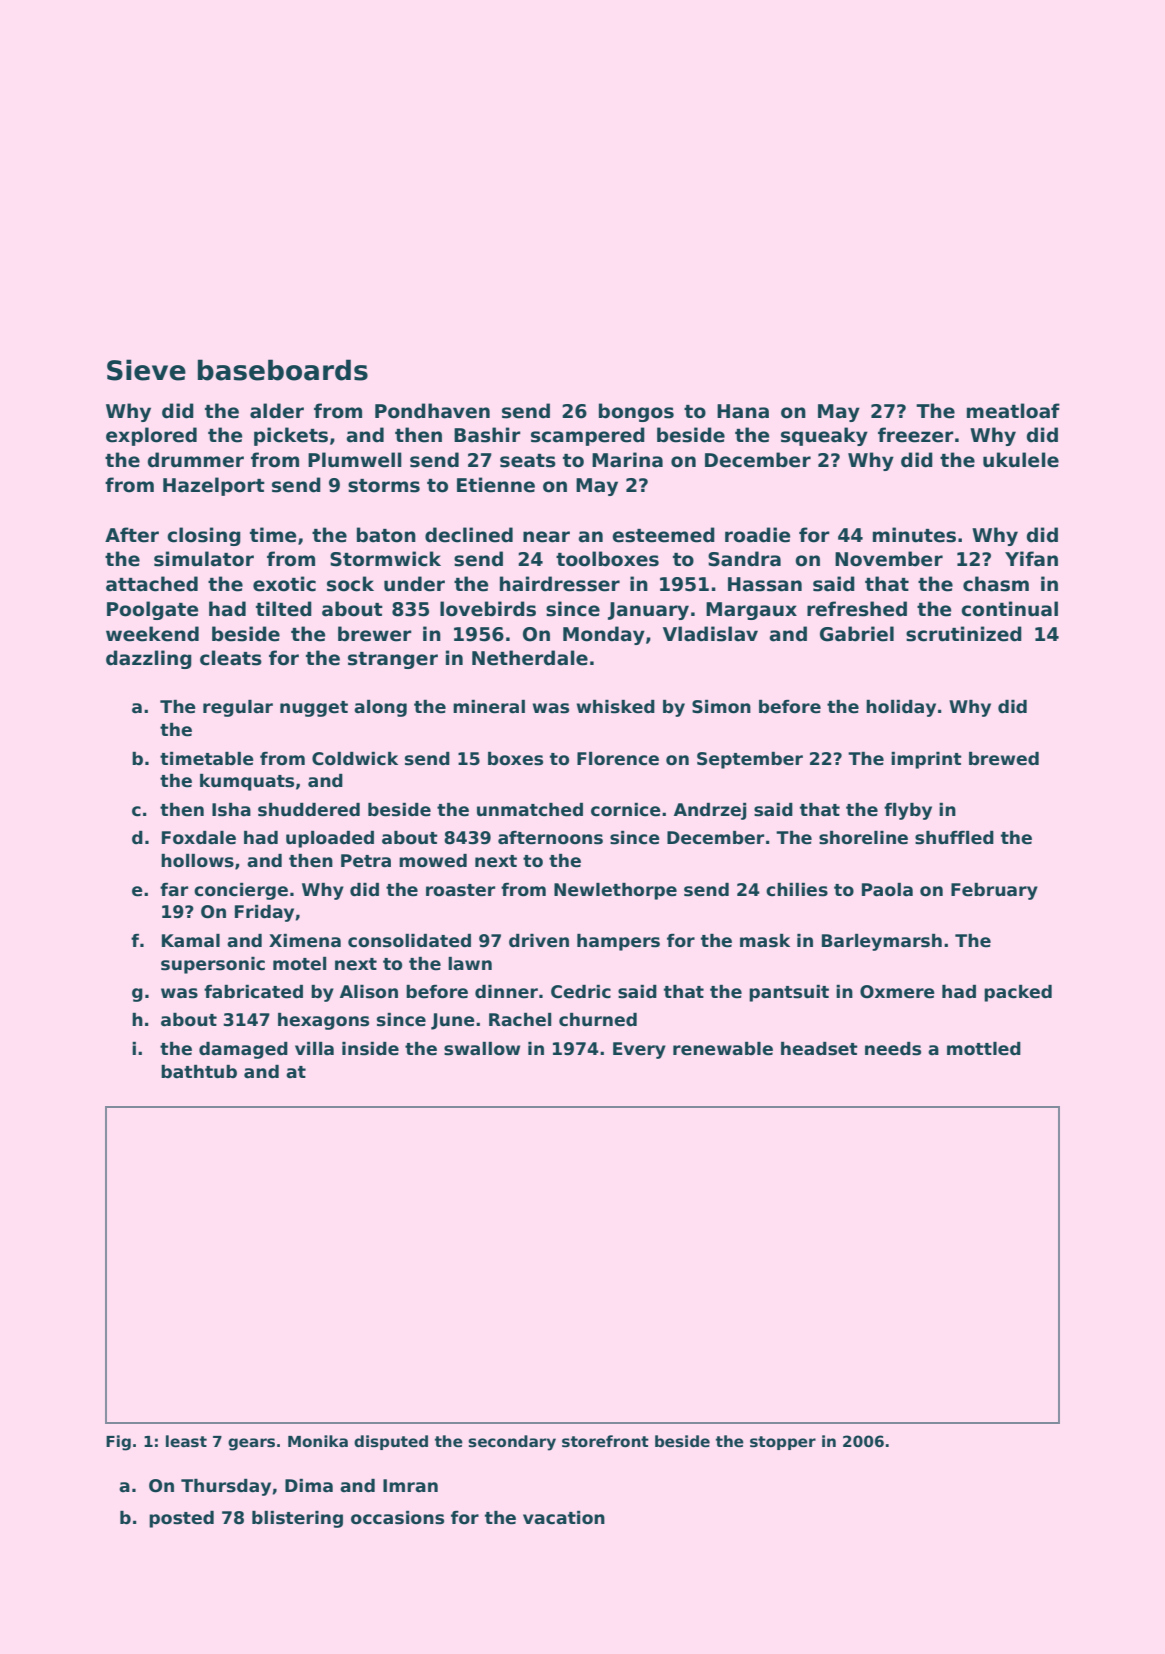 This screenshot has height=1654, width=1165. I want to click on inside, so click(370, 1049).
